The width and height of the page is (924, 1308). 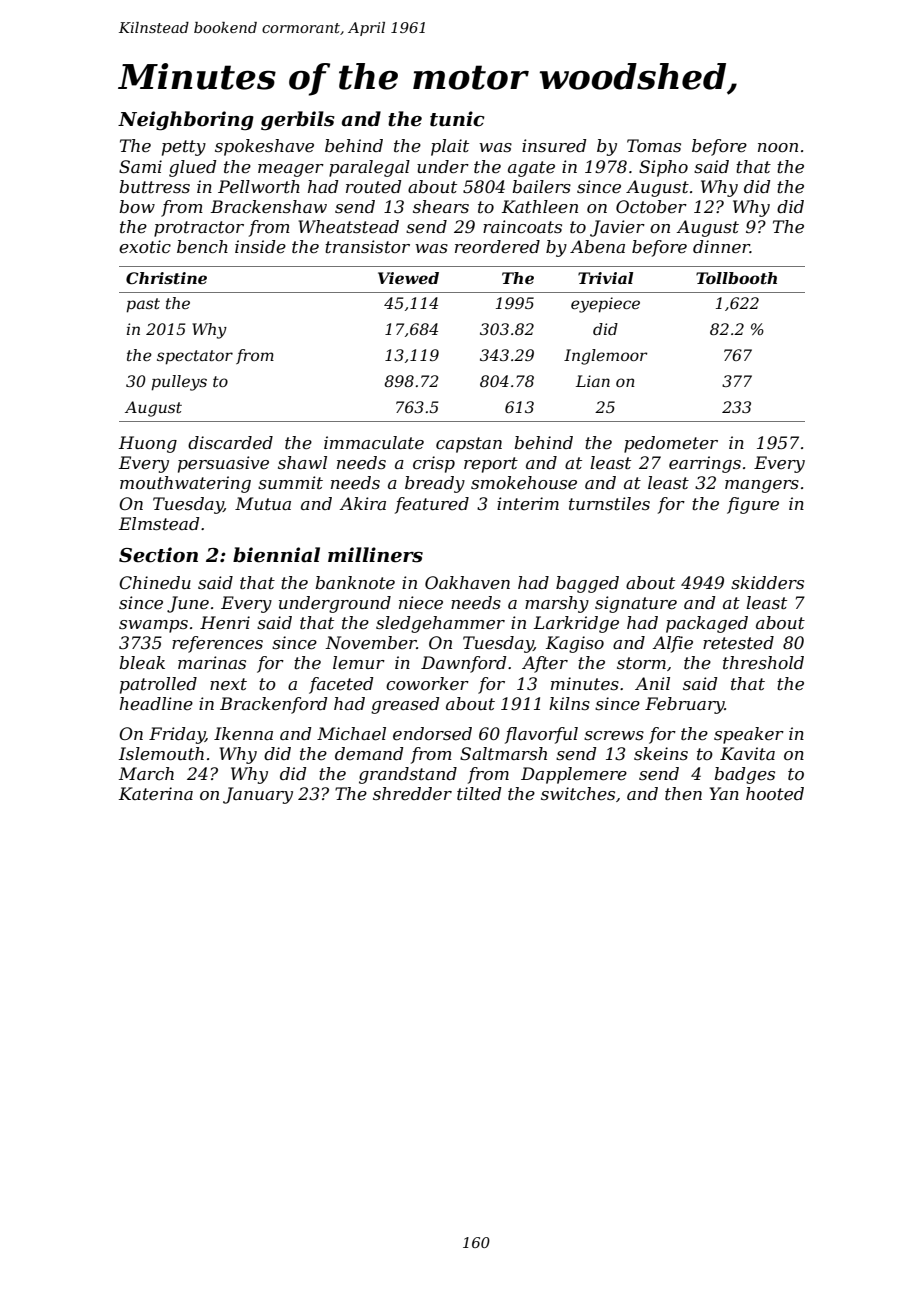 I want to click on Neighboring, so click(x=186, y=121).
